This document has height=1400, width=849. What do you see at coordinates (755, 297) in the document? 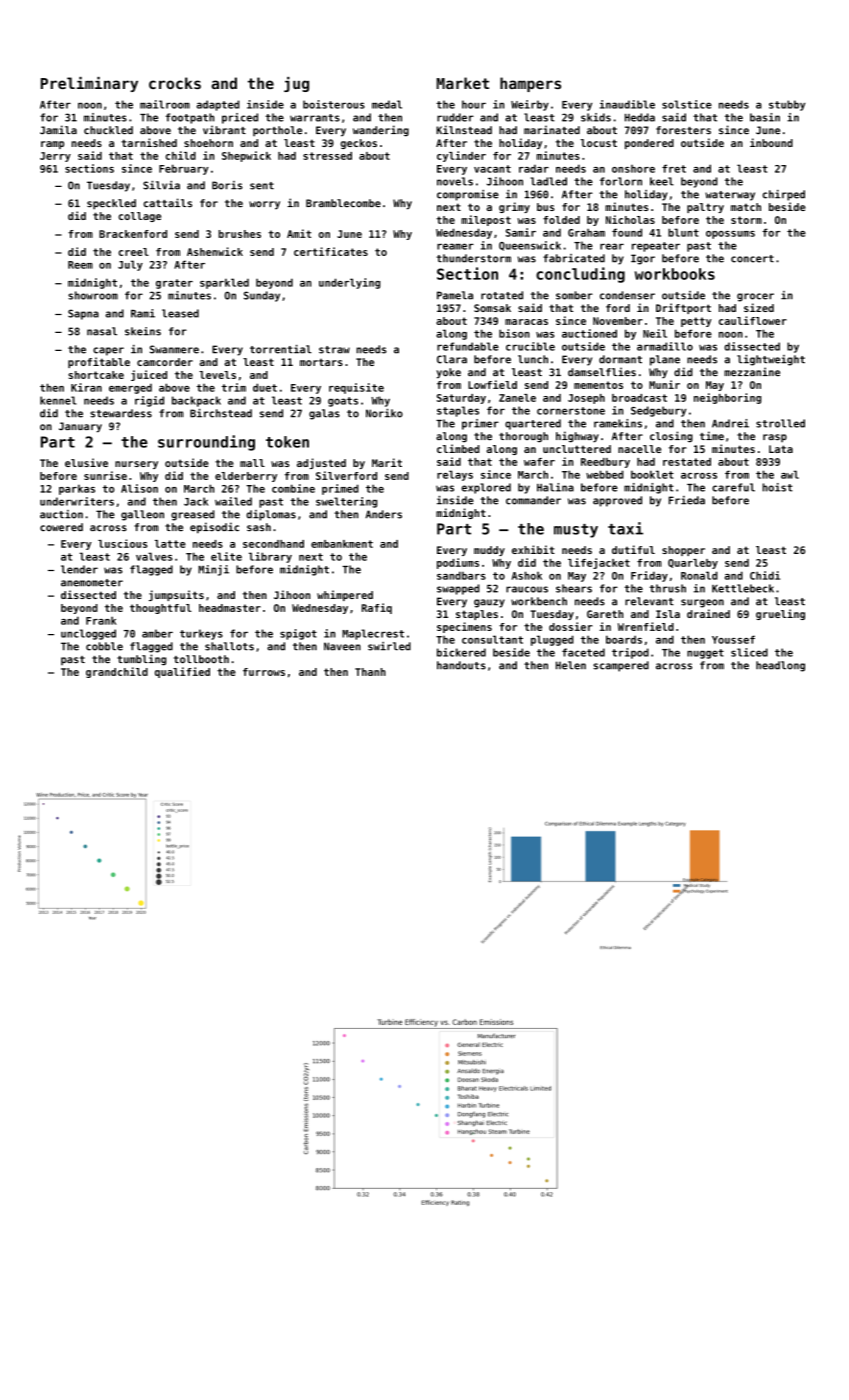
I see `grocer` at bounding box center [755, 297].
